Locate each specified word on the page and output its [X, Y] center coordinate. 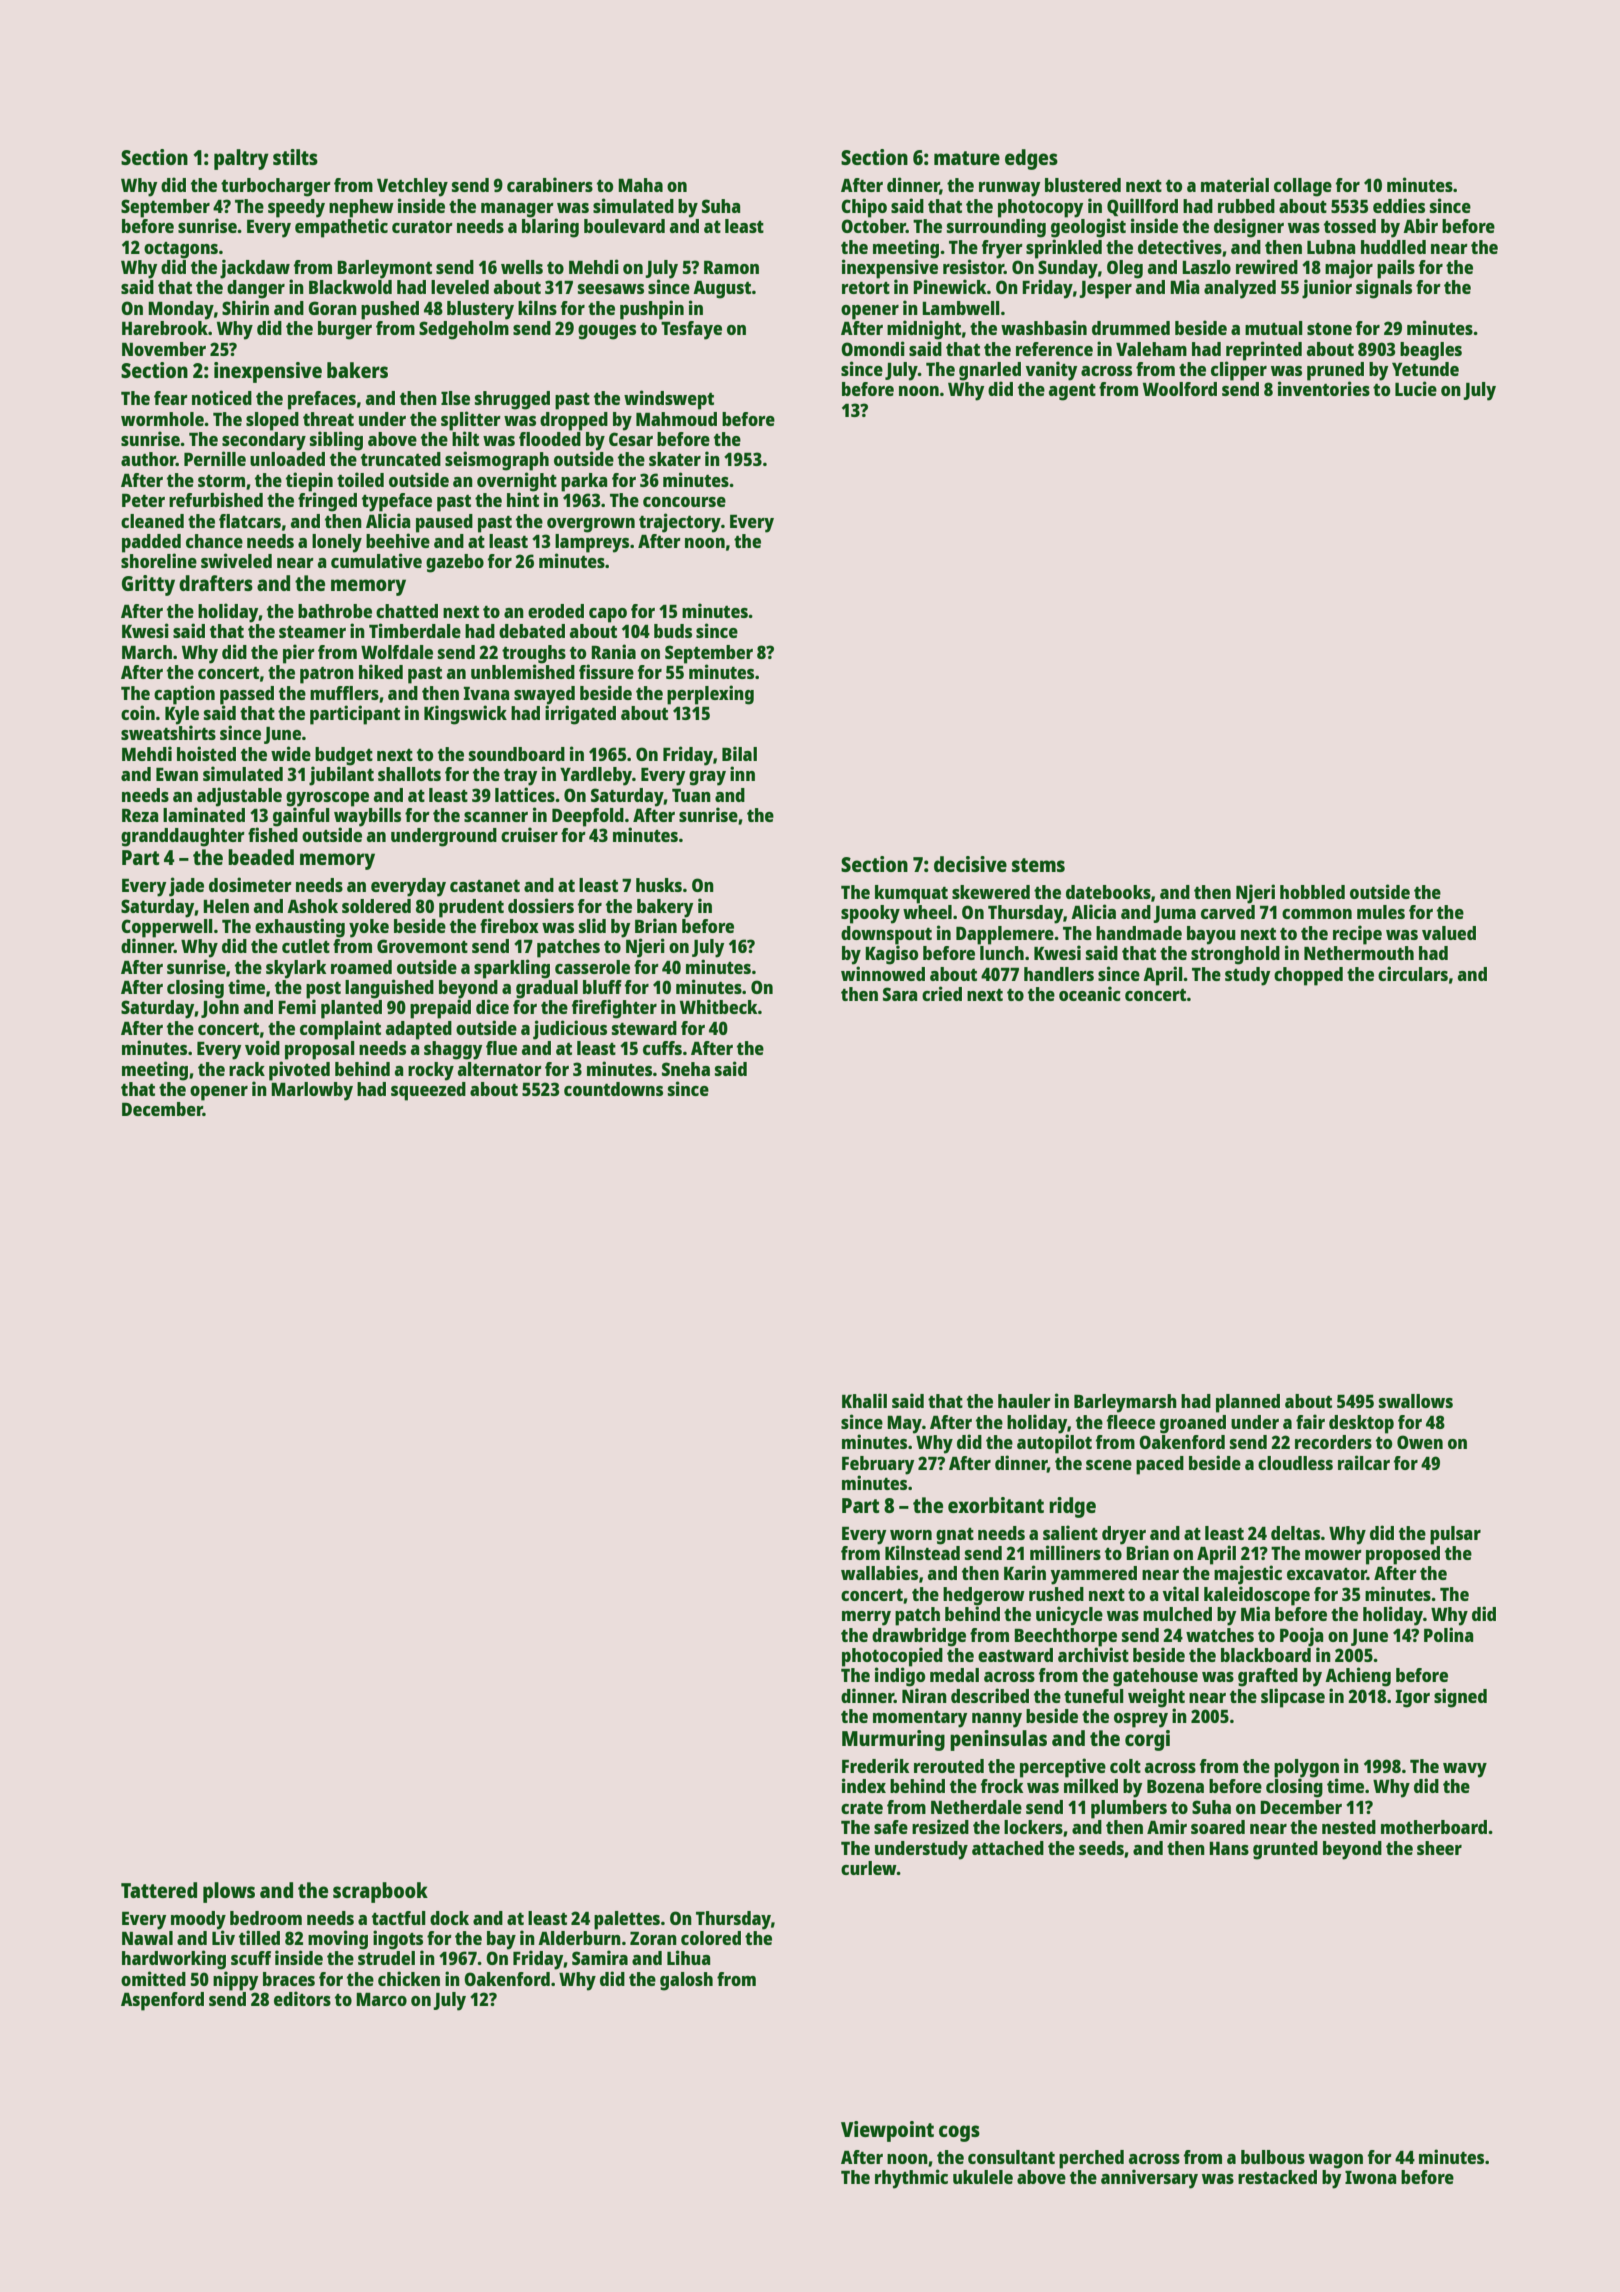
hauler [1024, 1401]
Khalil [864, 1400]
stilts [295, 157]
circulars [1413, 973]
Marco [381, 1999]
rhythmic [911, 2179]
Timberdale [415, 630]
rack [247, 1069]
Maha [640, 185]
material [1235, 184]
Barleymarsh [1125, 1403]
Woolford [1180, 389]
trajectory [680, 523]
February [878, 1465]
